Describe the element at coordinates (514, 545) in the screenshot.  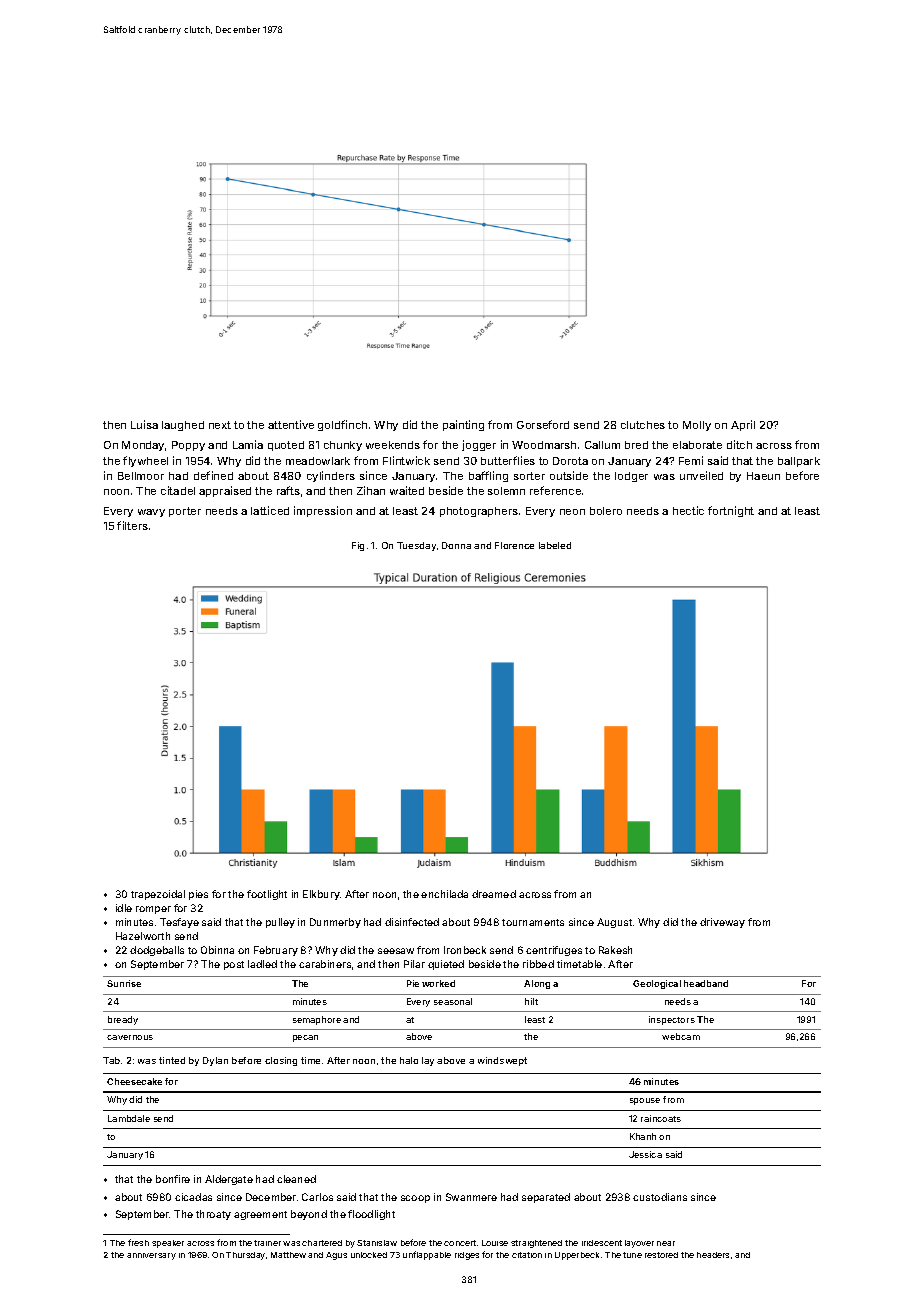
I see `Florence` at that location.
